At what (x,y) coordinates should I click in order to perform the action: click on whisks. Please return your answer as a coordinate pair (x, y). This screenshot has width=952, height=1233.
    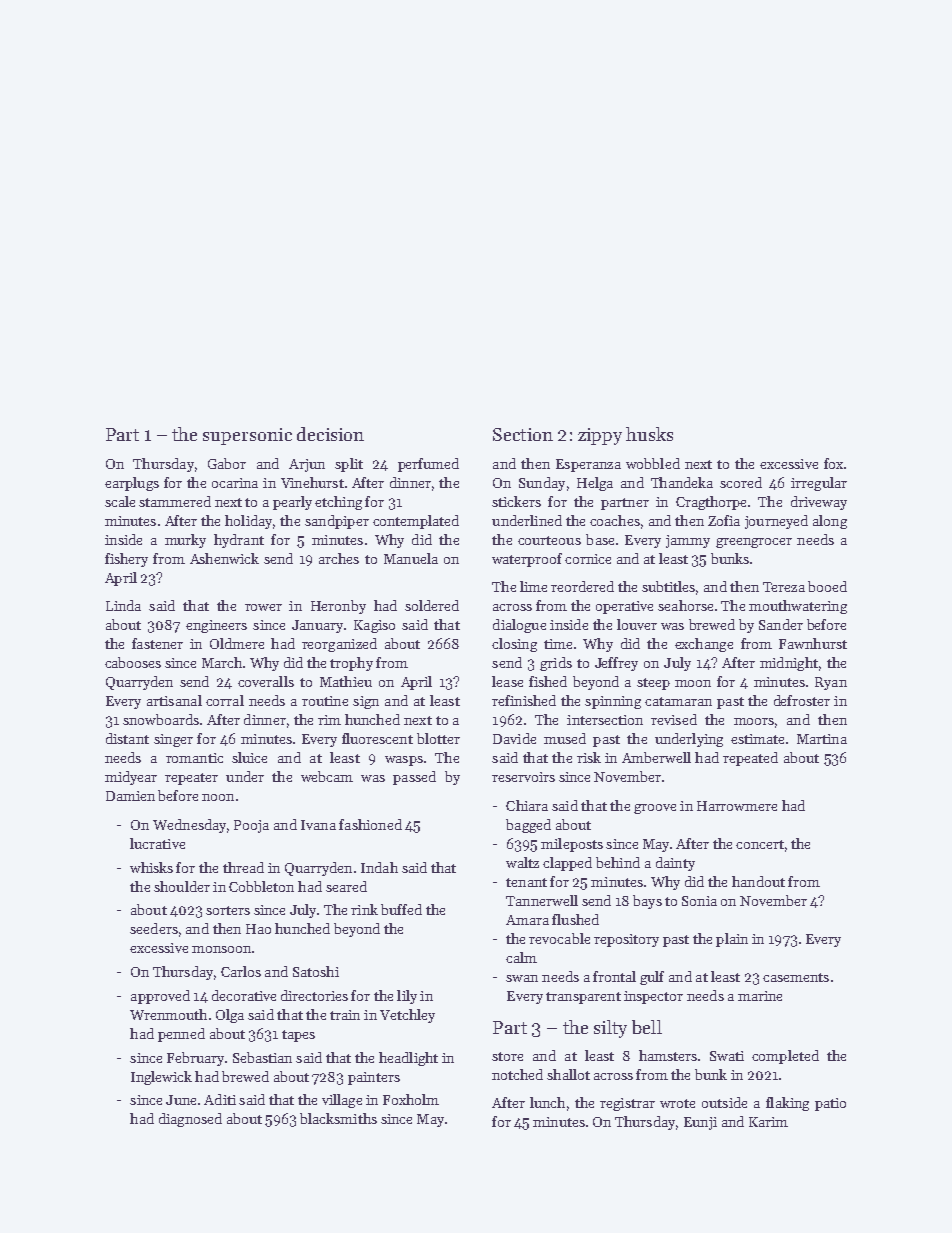
    Looking at the image, I should click on (151, 867).
